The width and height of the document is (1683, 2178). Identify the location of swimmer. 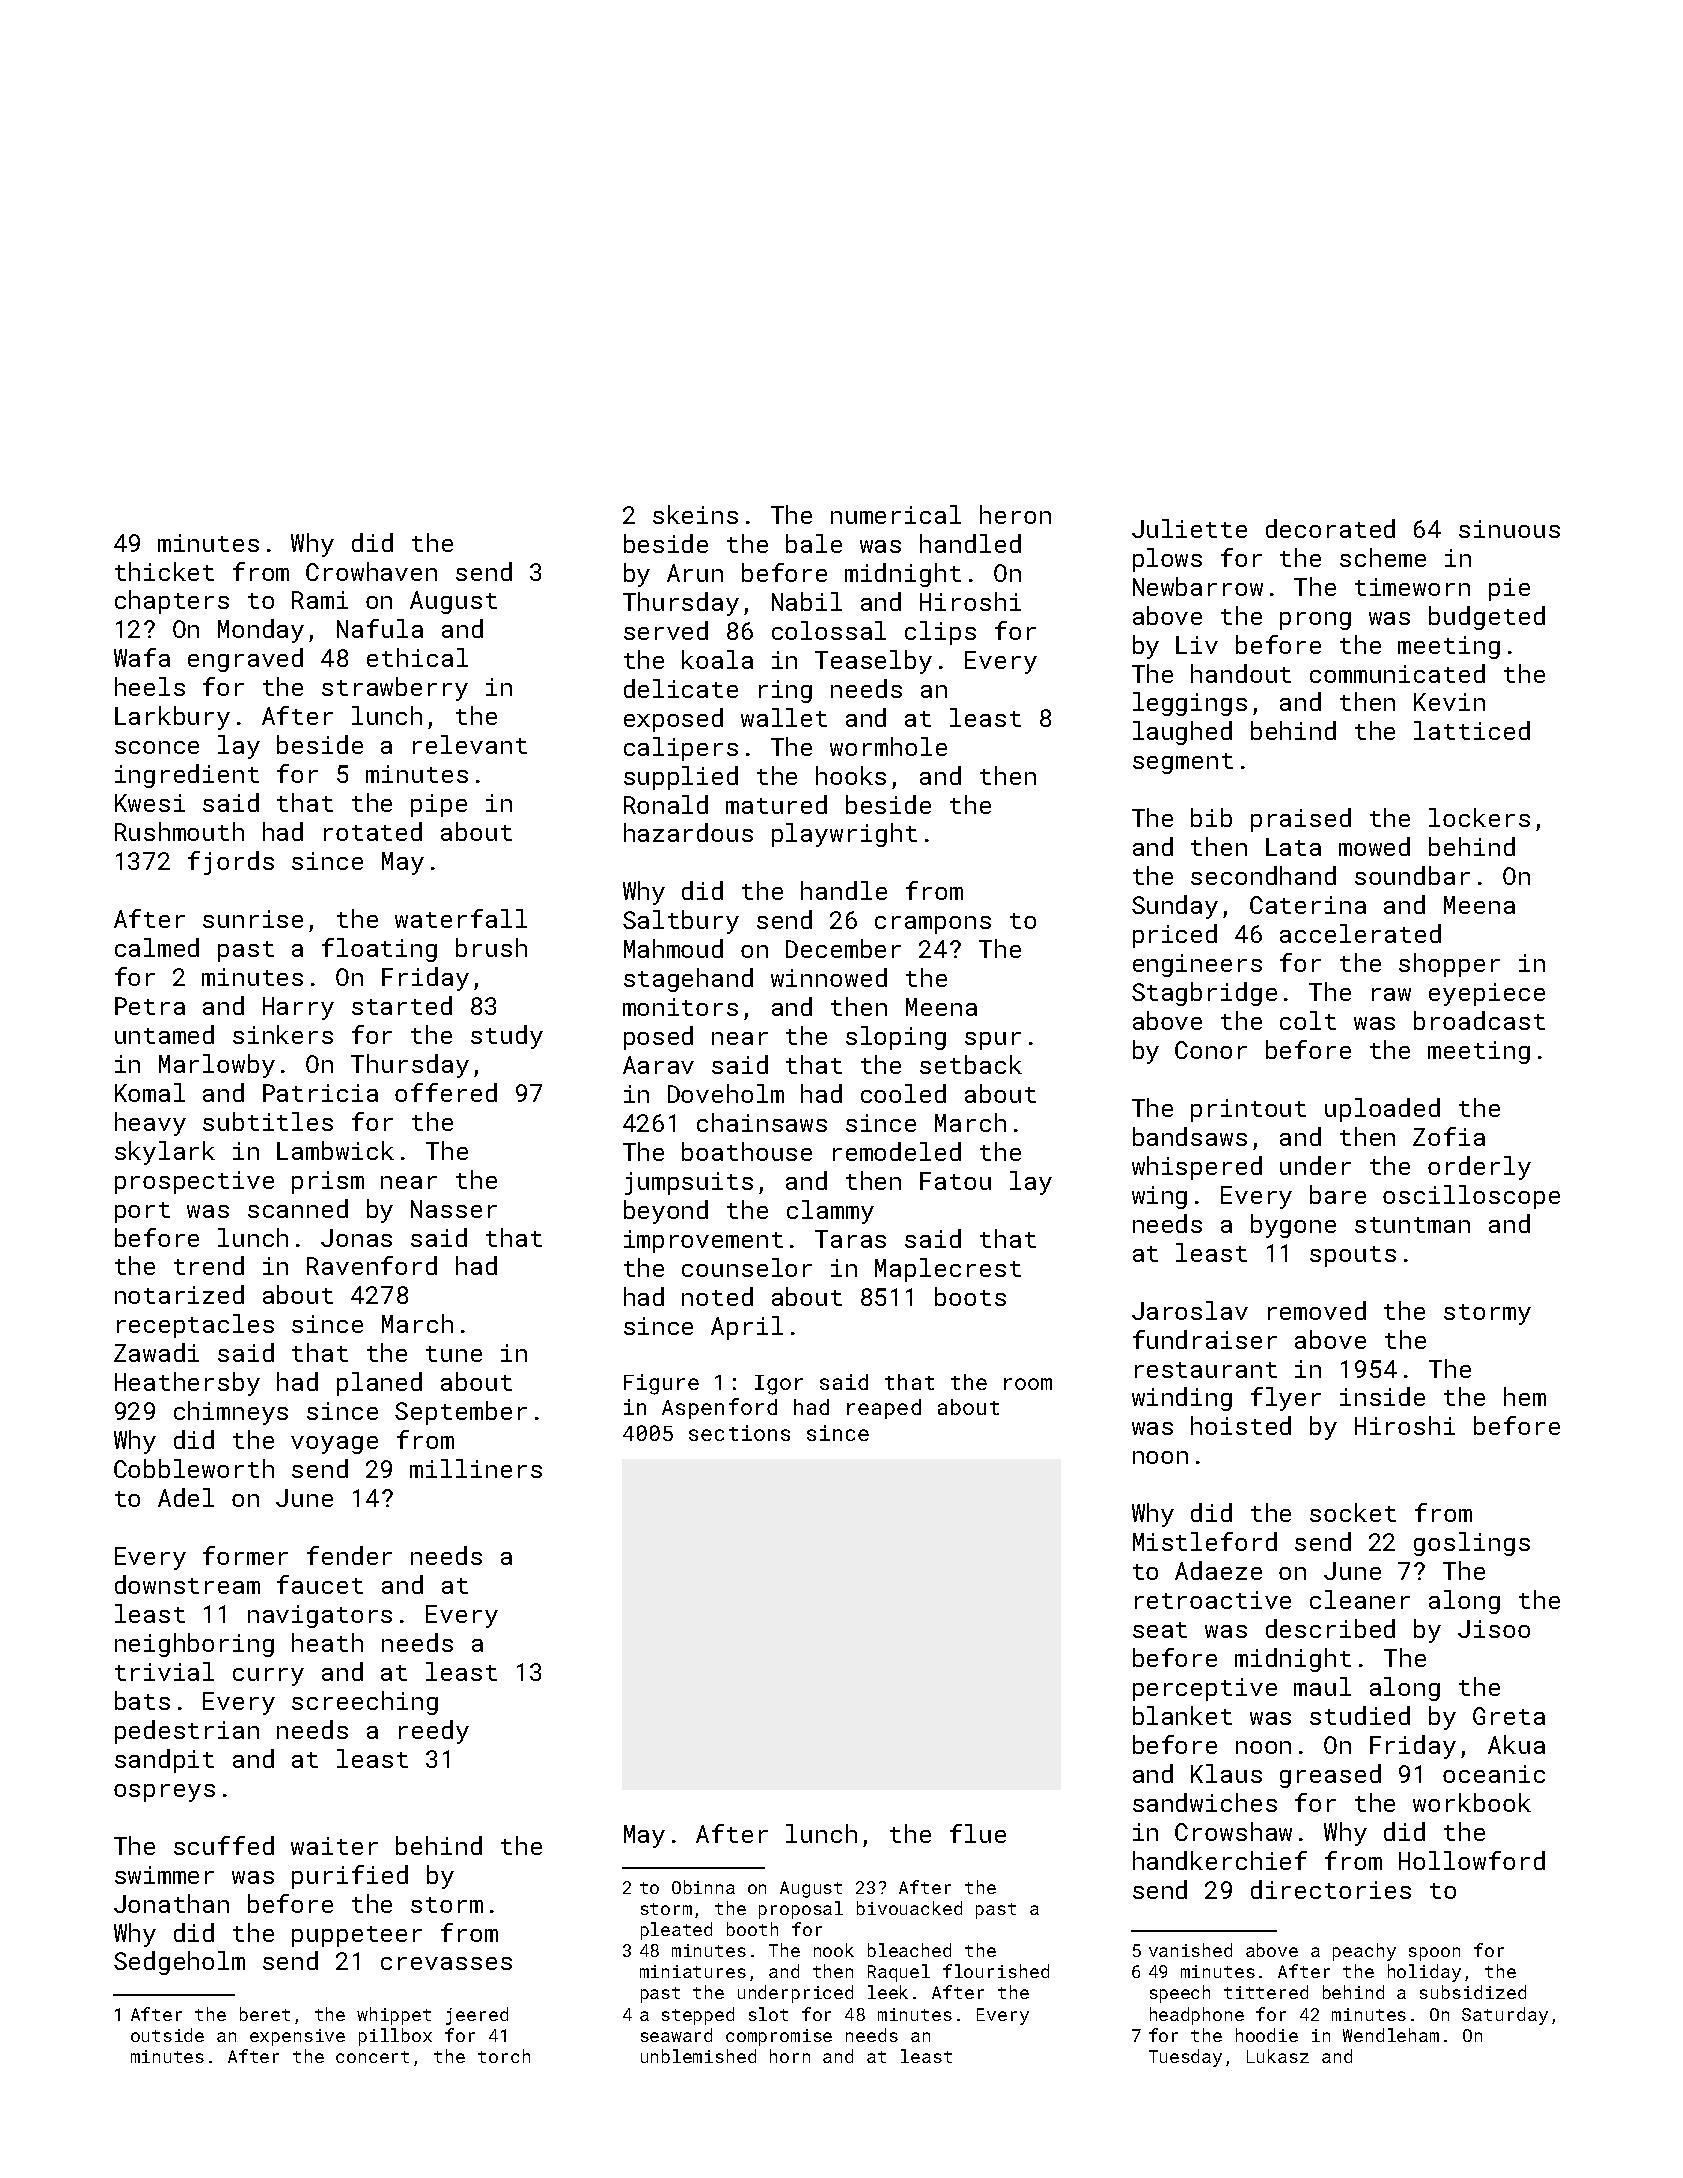
(164, 1875).
